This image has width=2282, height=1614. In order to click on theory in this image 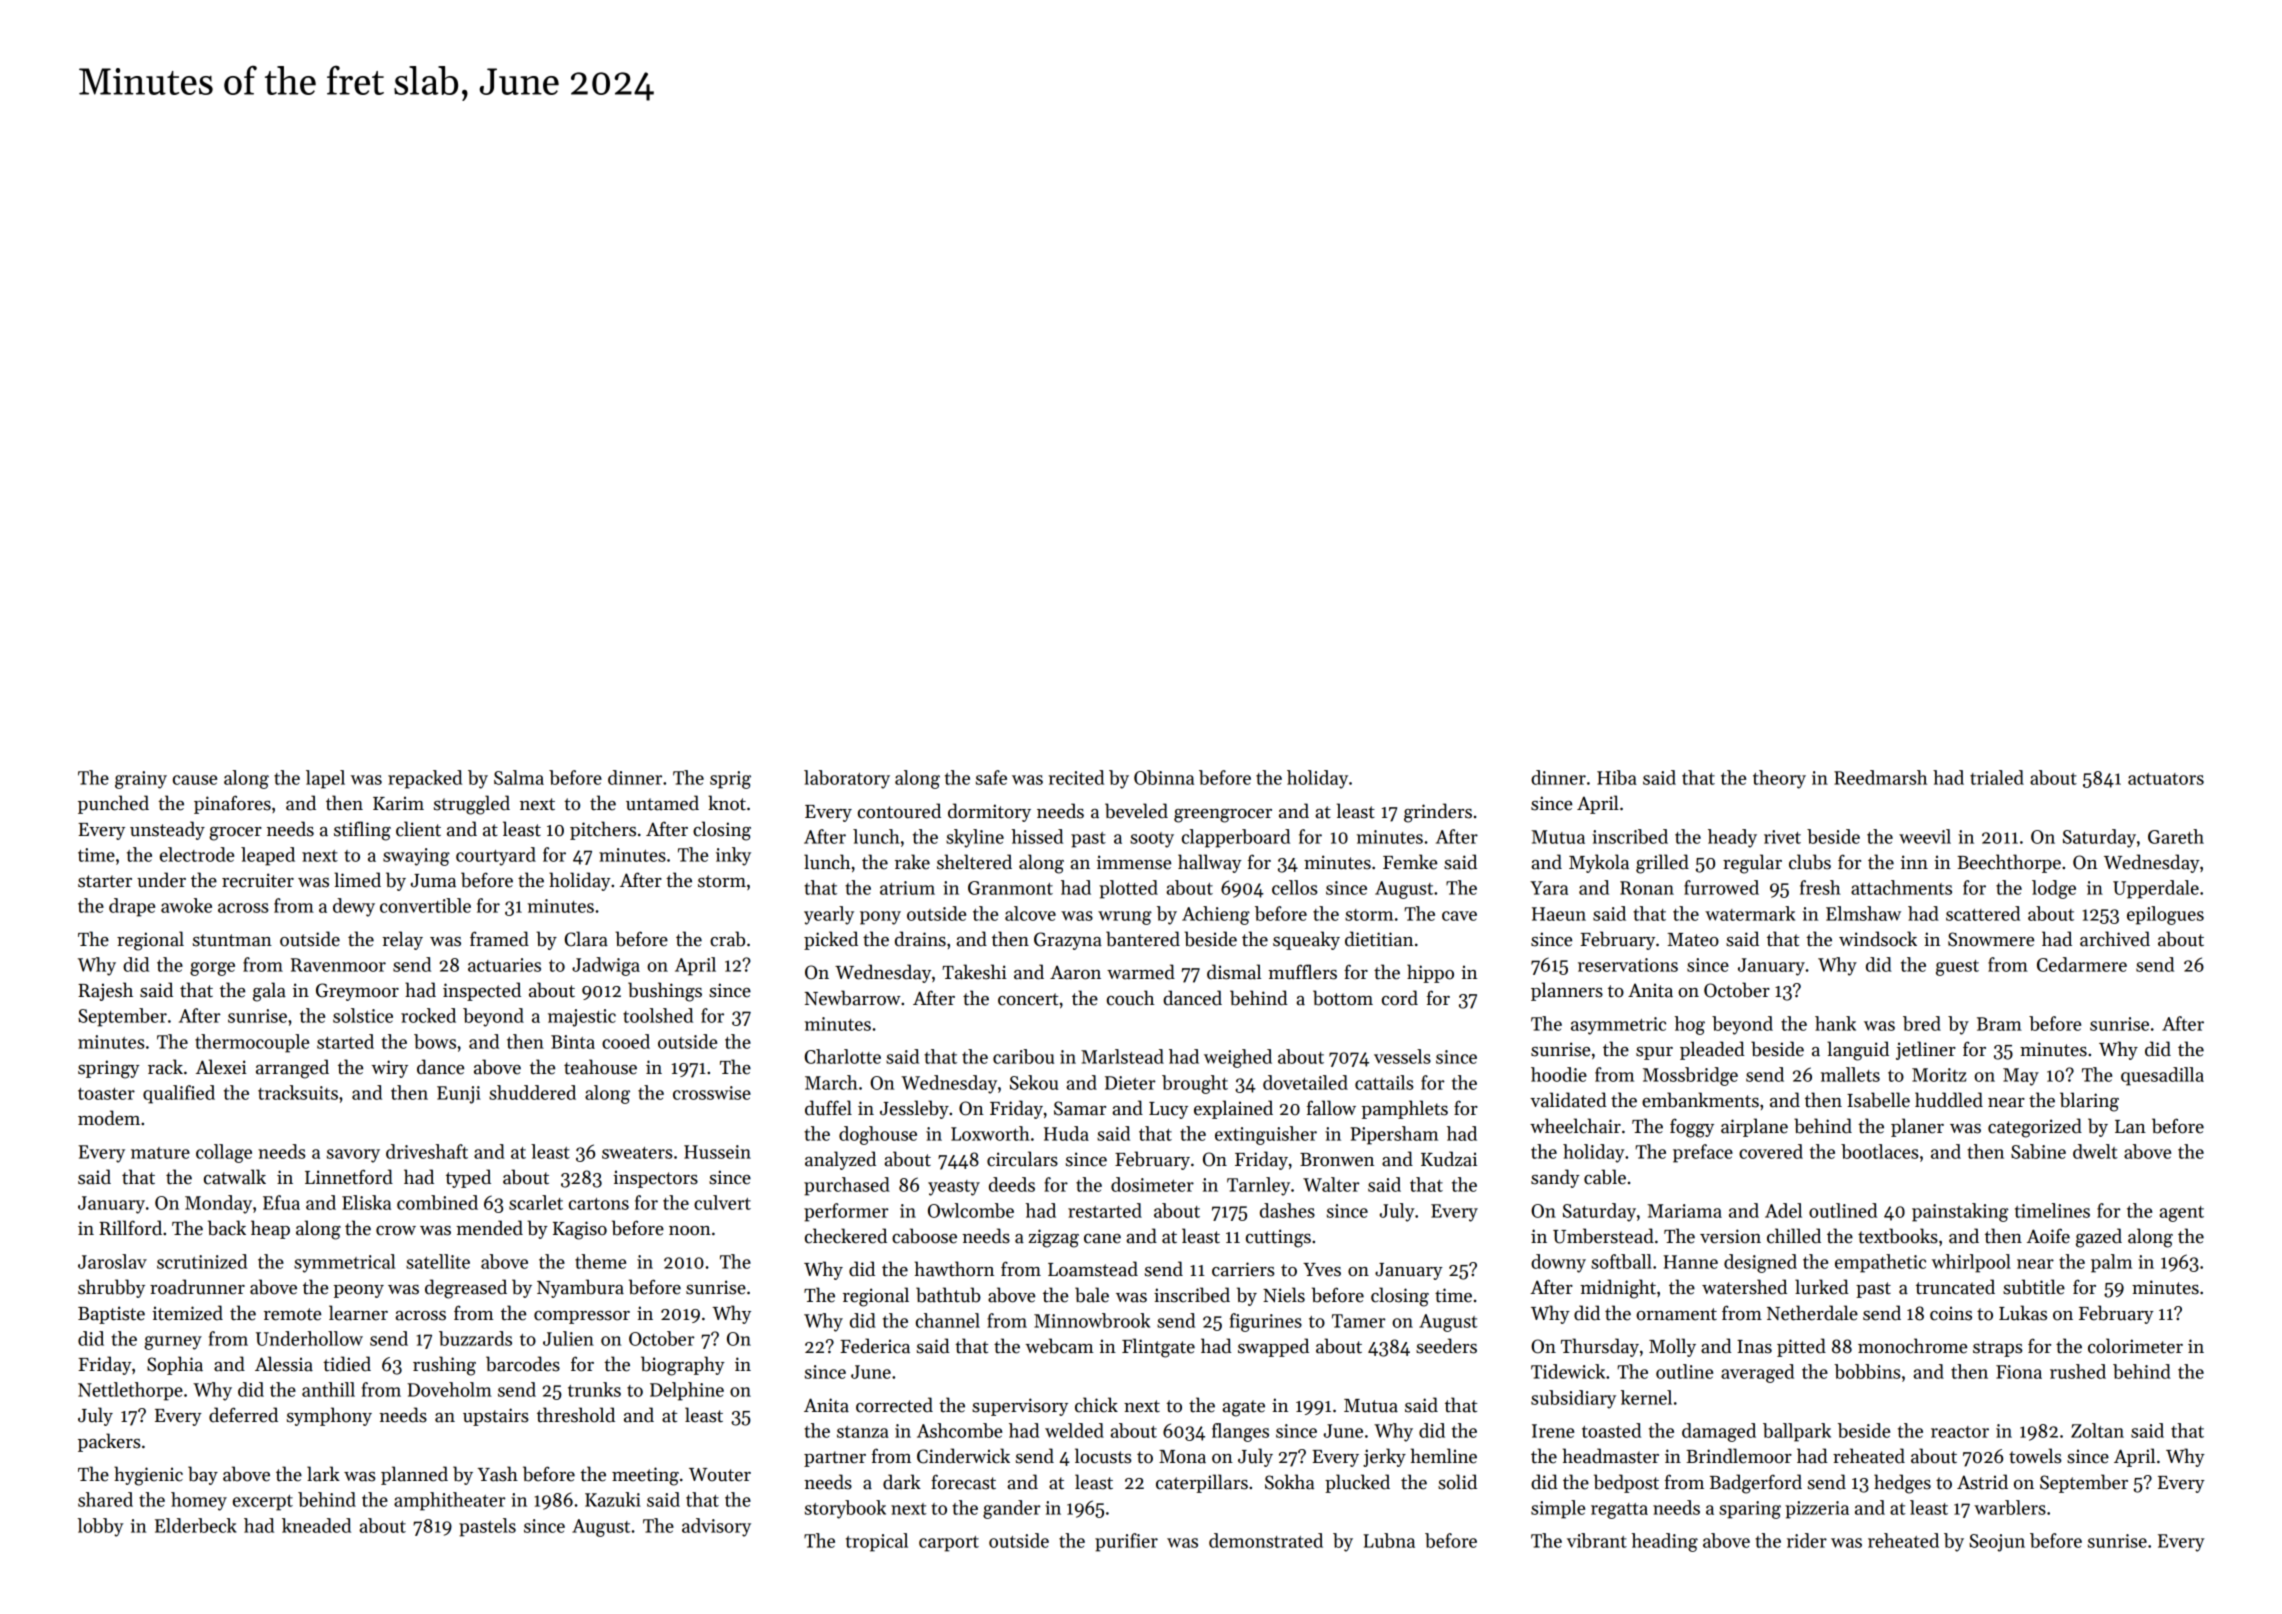, I will do `click(1779, 779)`.
